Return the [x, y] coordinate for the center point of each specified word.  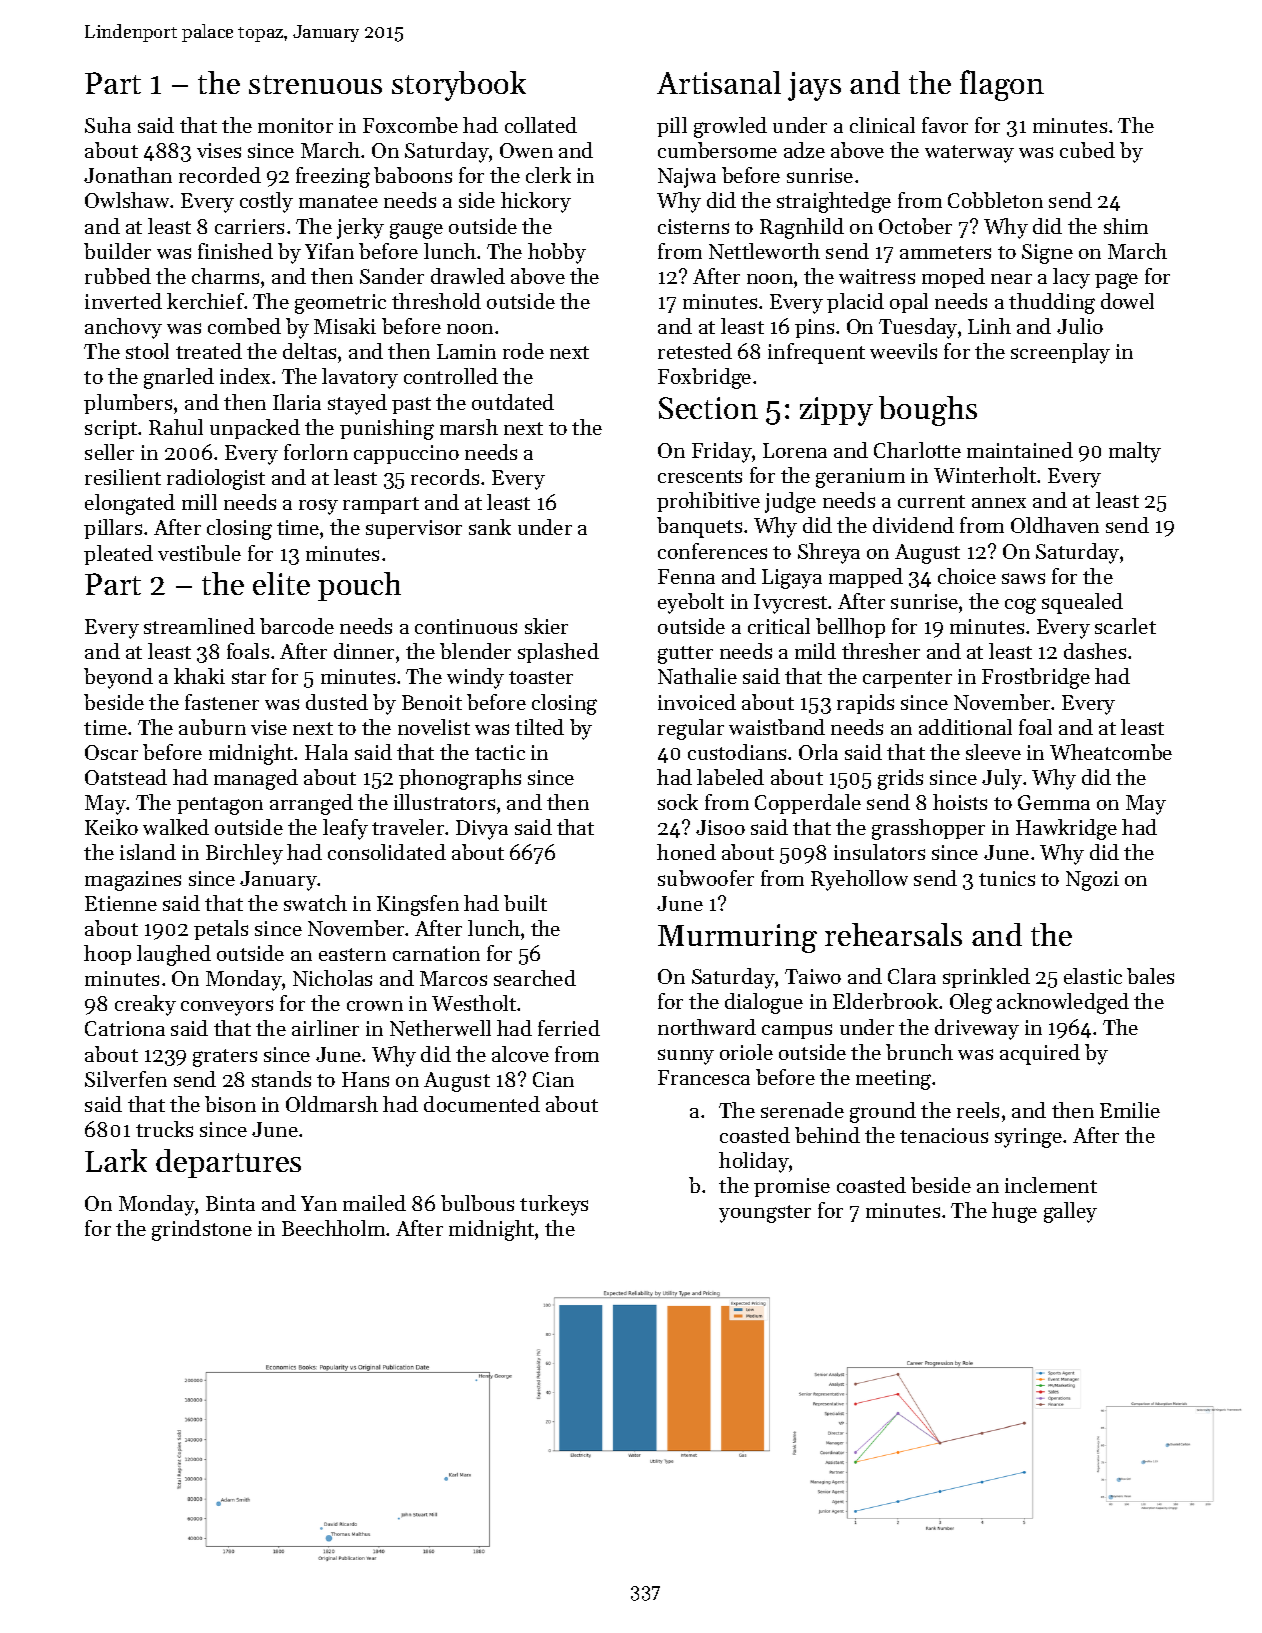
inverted [123, 301]
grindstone [202, 1230]
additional [965, 727]
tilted [539, 727]
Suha [108, 125]
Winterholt [985, 475]
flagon [1002, 85]
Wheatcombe [1111, 752]
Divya [482, 830]
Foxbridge [704, 378]
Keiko [111, 827]
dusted [337, 702]
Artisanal [719, 82]
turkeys [554, 1205]
